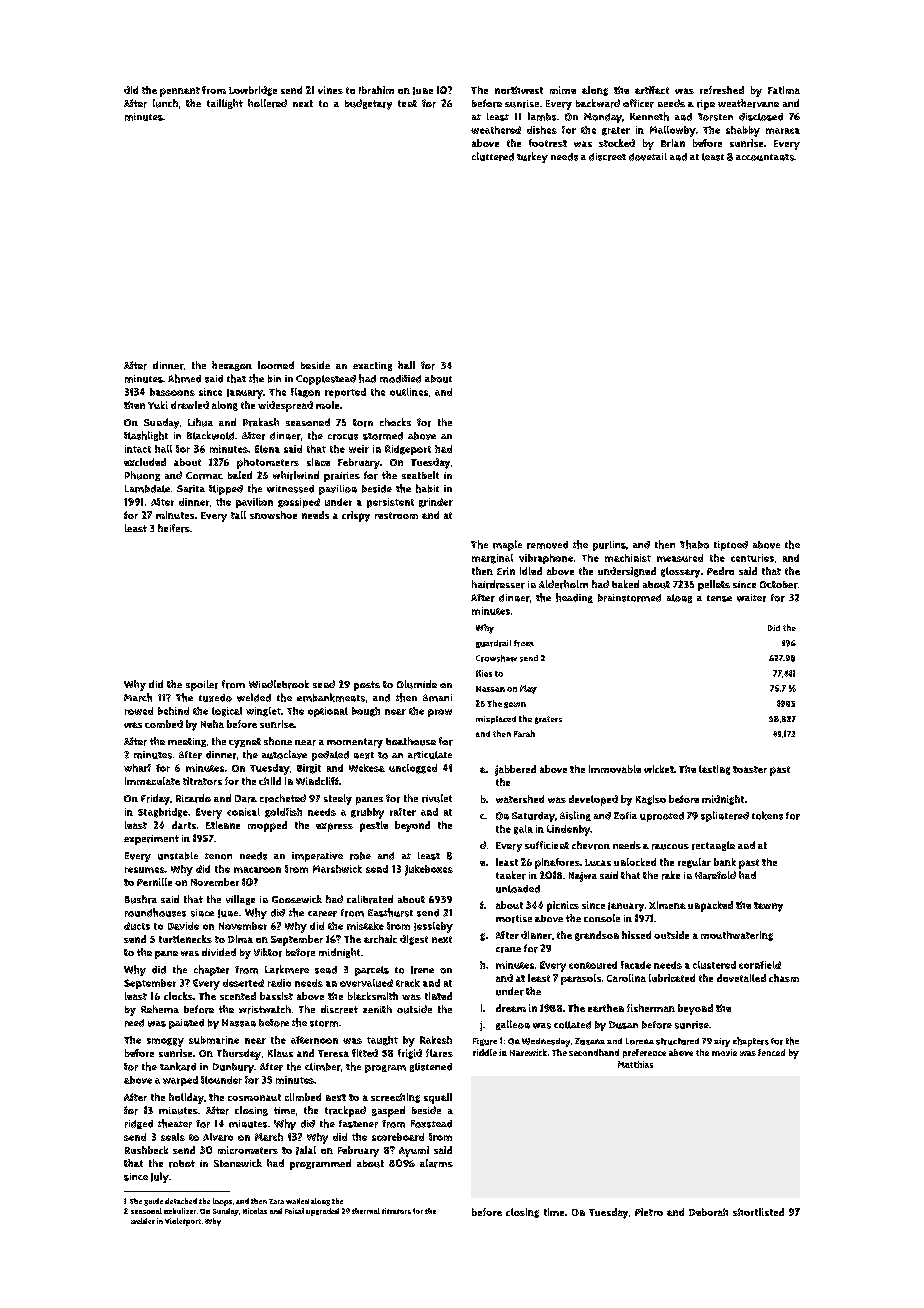 The height and width of the document is (1308, 924). Describe the element at coordinates (184, 378) in the document. I see `Ahmed` at that location.
